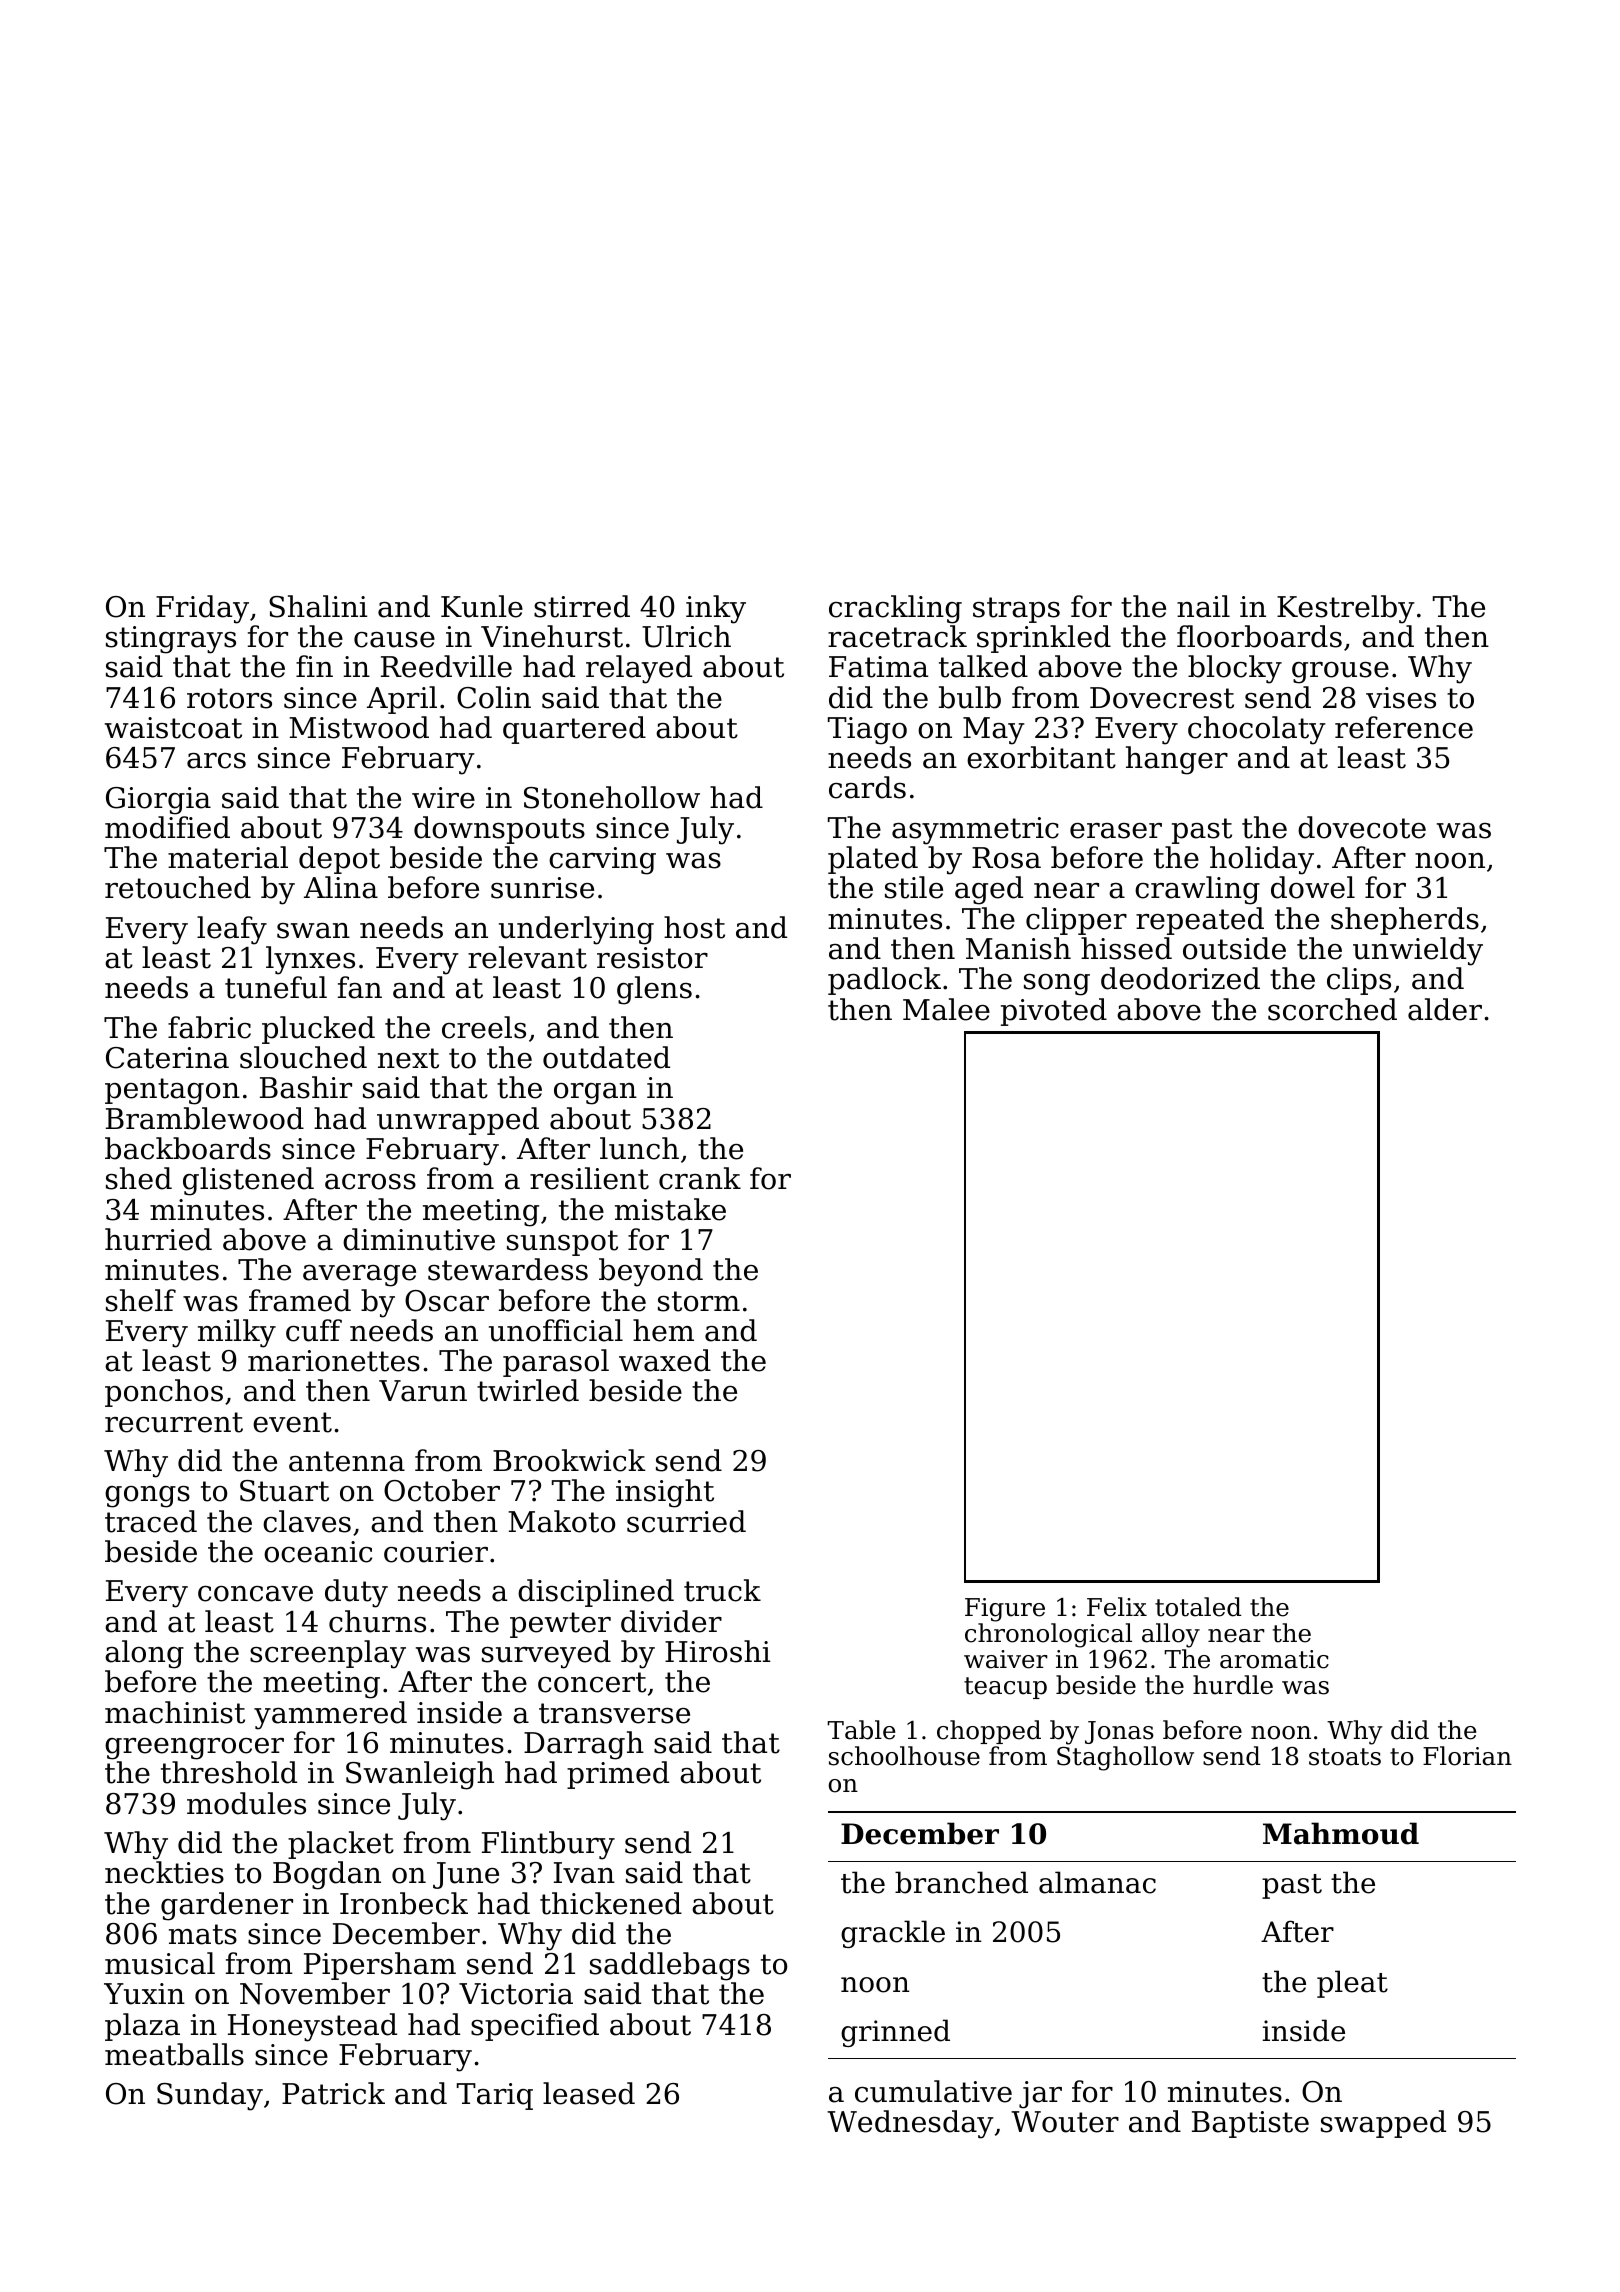  What do you see at coordinates (312, 2027) in the image?
I see `Honeystead` at bounding box center [312, 2027].
